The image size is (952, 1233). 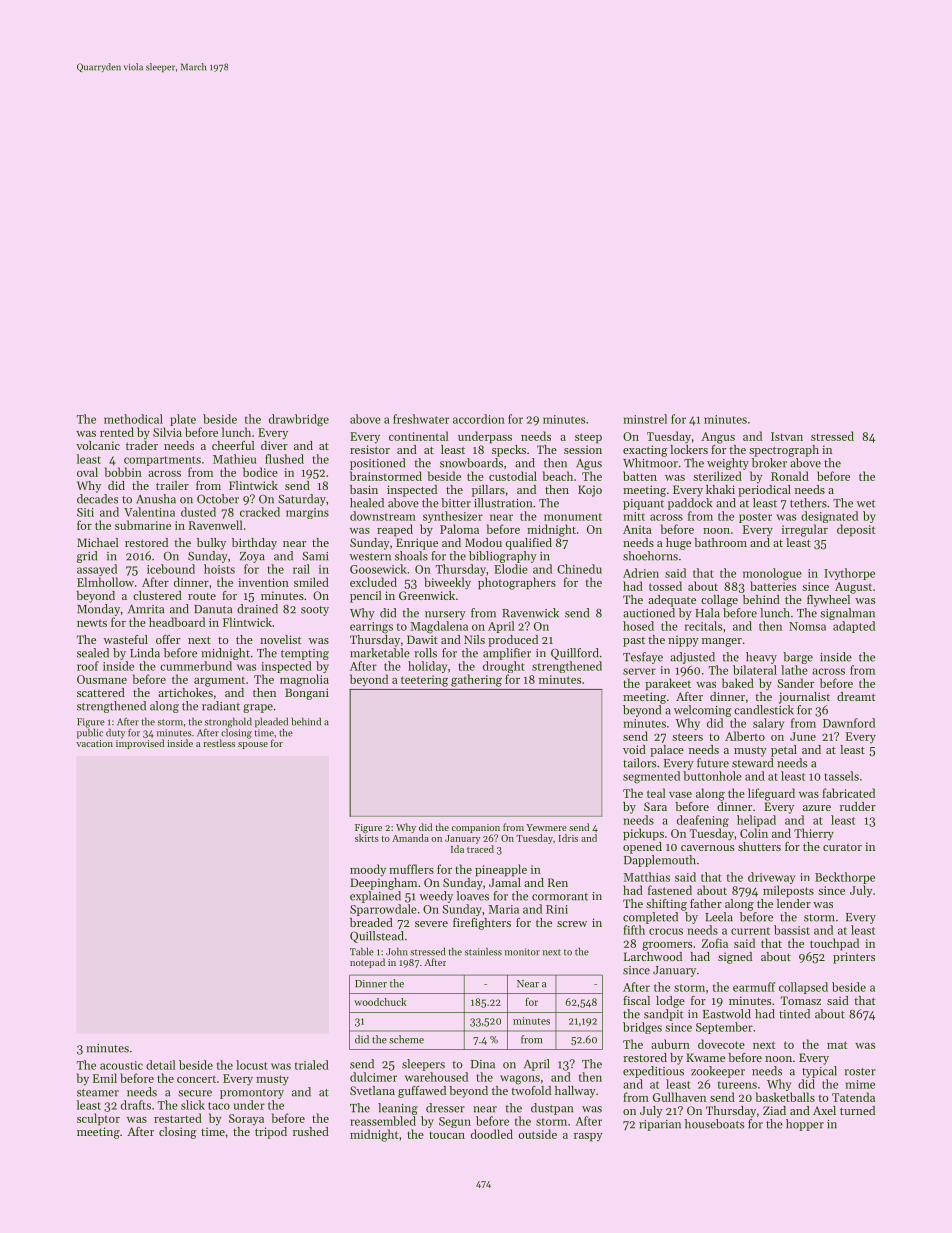 I want to click on sculptor, so click(x=98, y=1119).
